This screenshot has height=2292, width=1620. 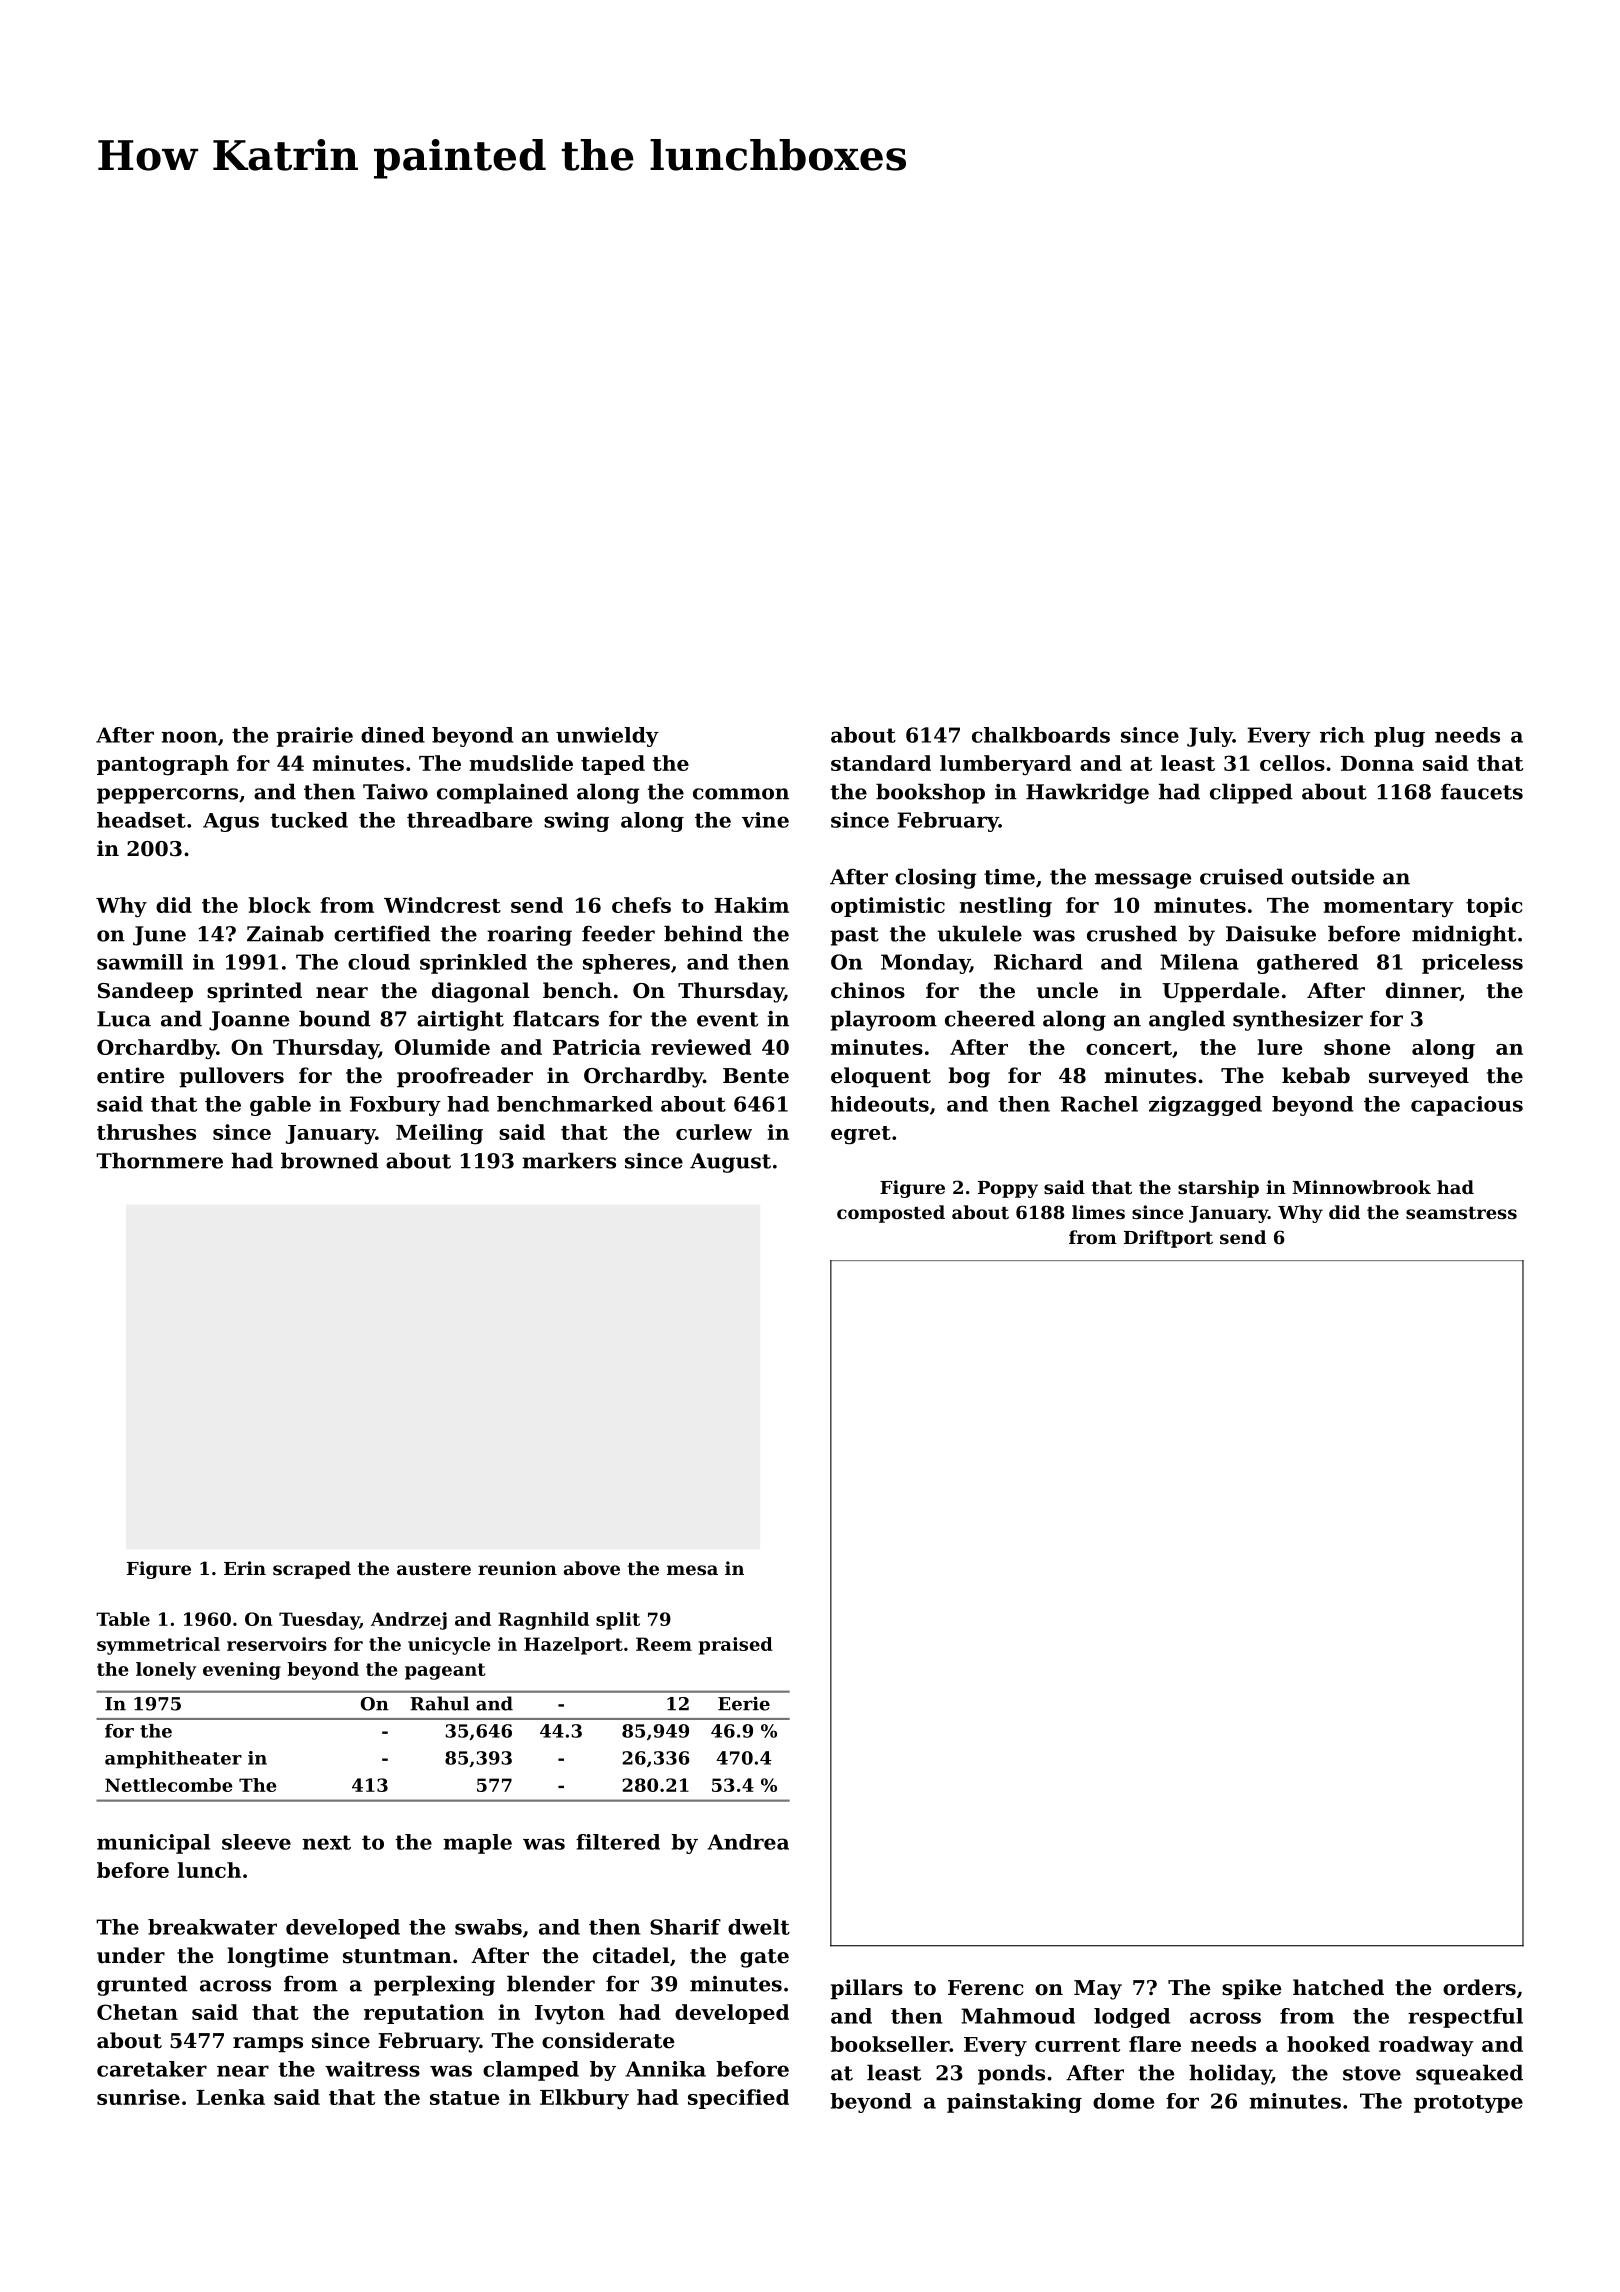 What do you see at coordinates (576, 822) in the screenshot?
I see `swing` at bounding box center [576, 822].
